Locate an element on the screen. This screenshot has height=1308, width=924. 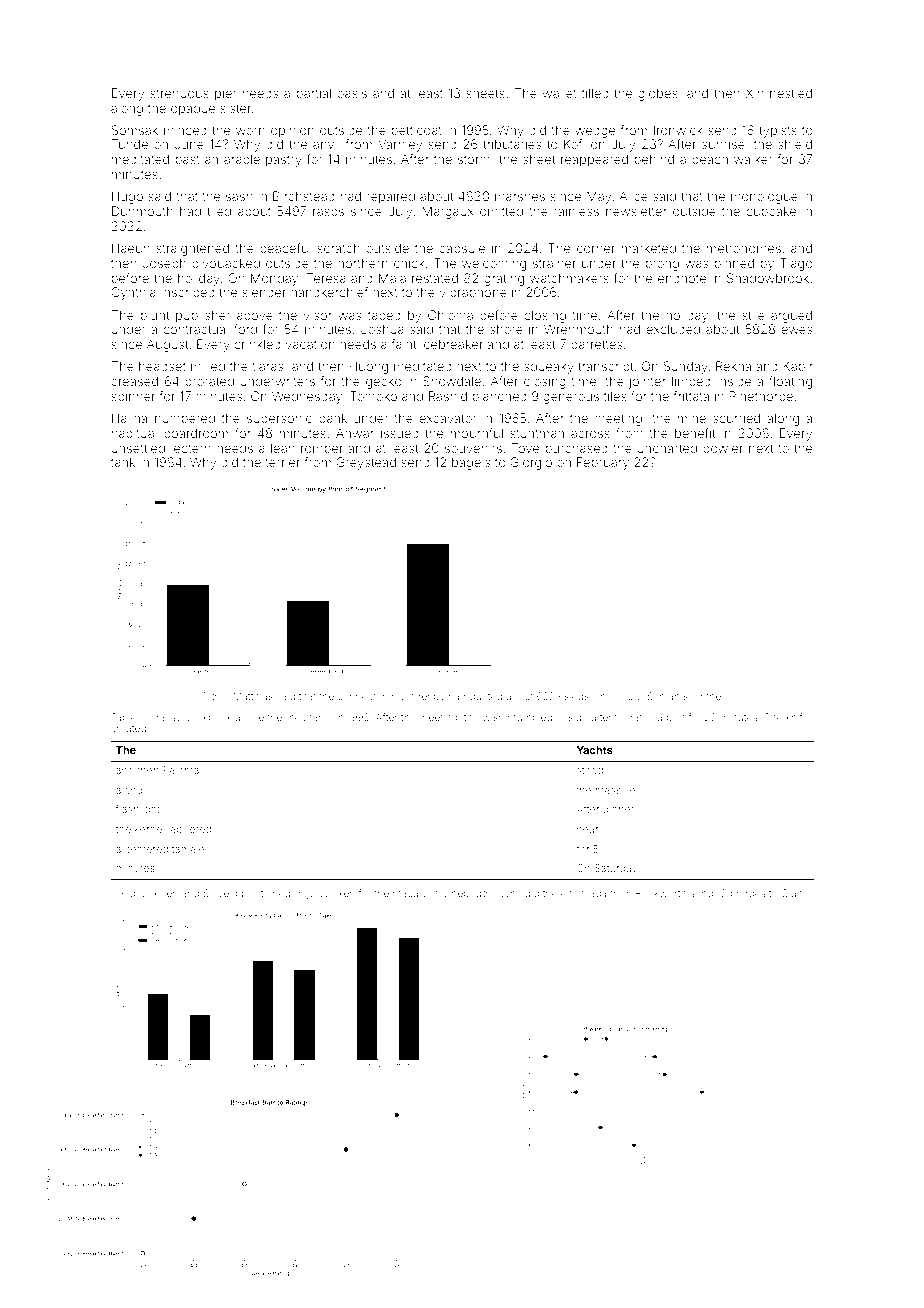
near is located at coordinates (587, 830).
